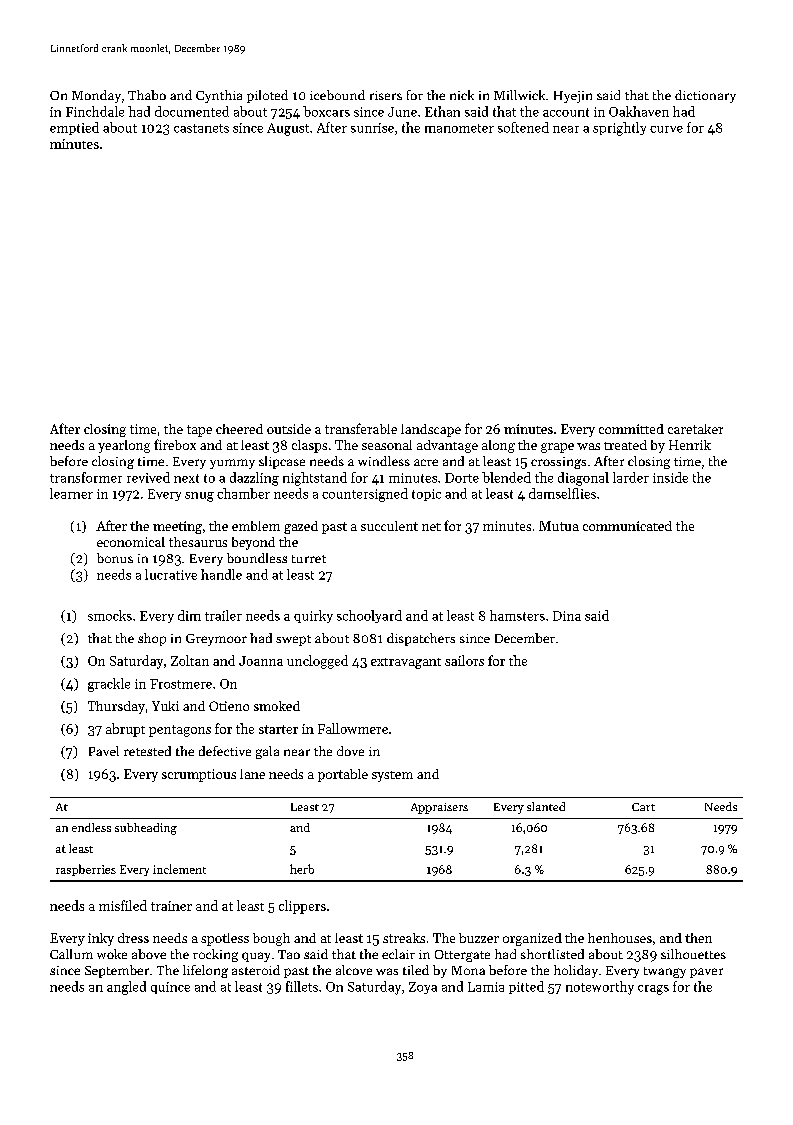 This page has height=1125, width=793. I want to click on committed, so click(631, 429).
